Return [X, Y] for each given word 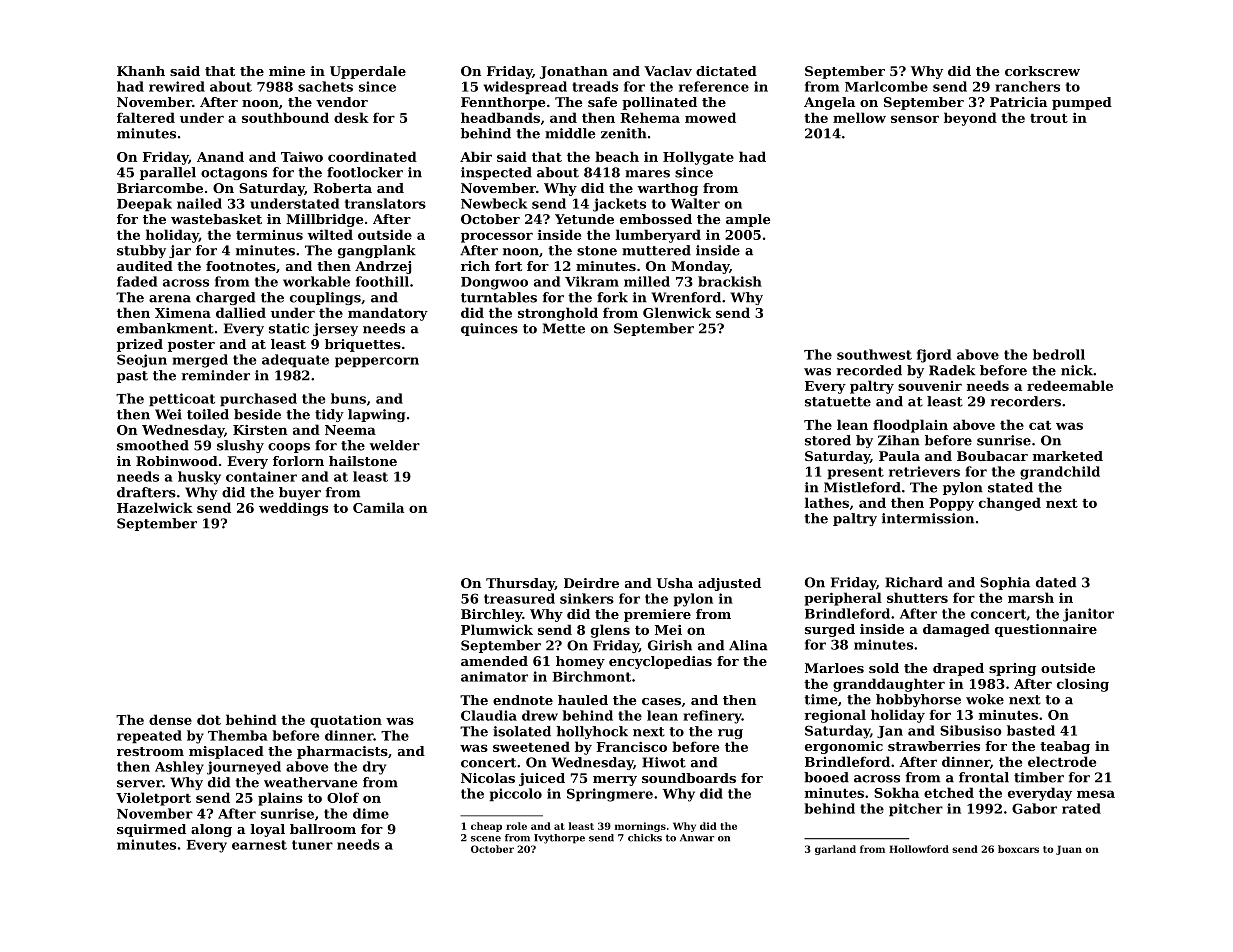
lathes [827, 502]
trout [1049, 118]
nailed [199, 203]
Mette [564, 328]
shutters [917, 597]
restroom [150, 751]
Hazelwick [155, 507]
